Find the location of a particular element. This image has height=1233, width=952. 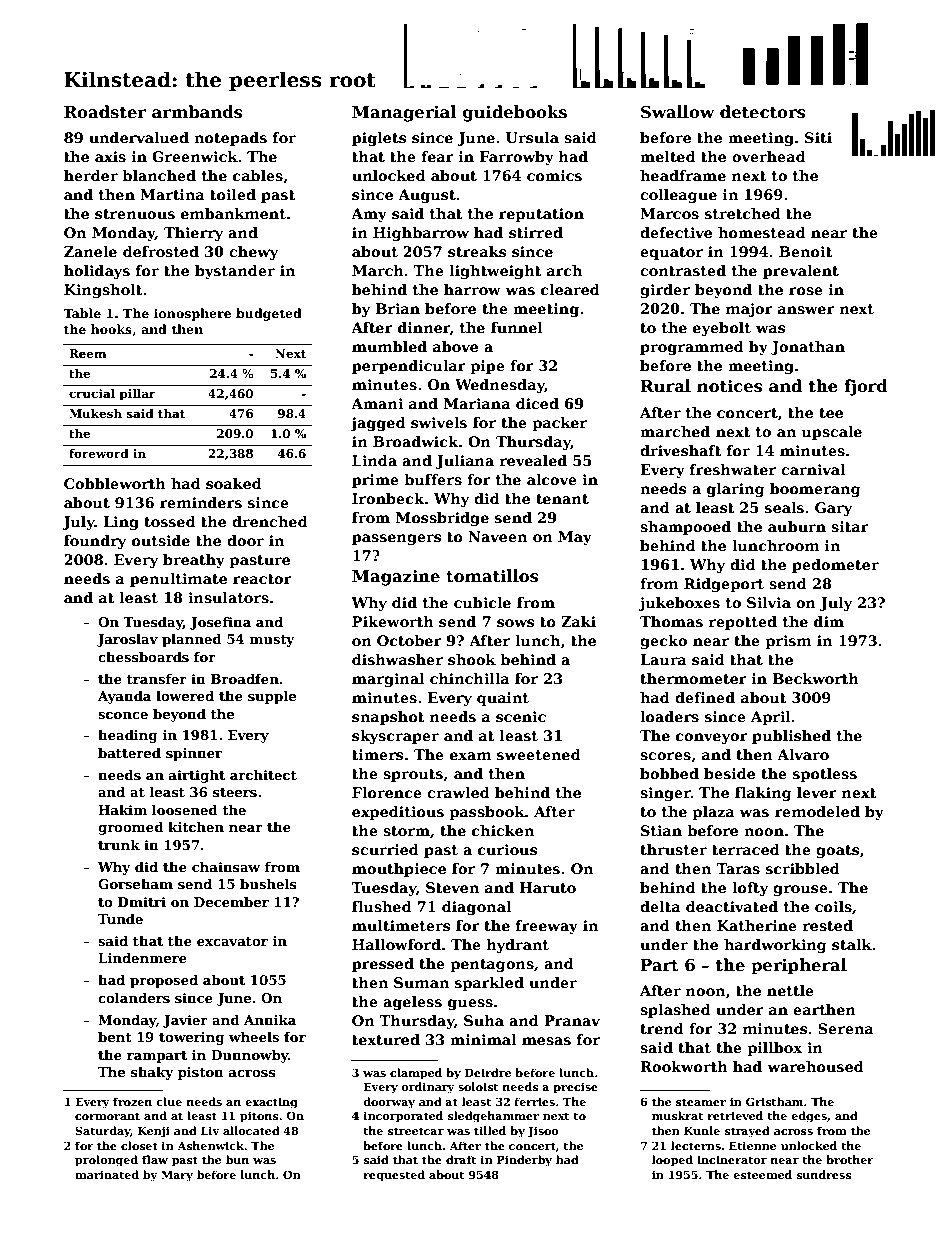

reactor is located at coordinates (262, 579).
